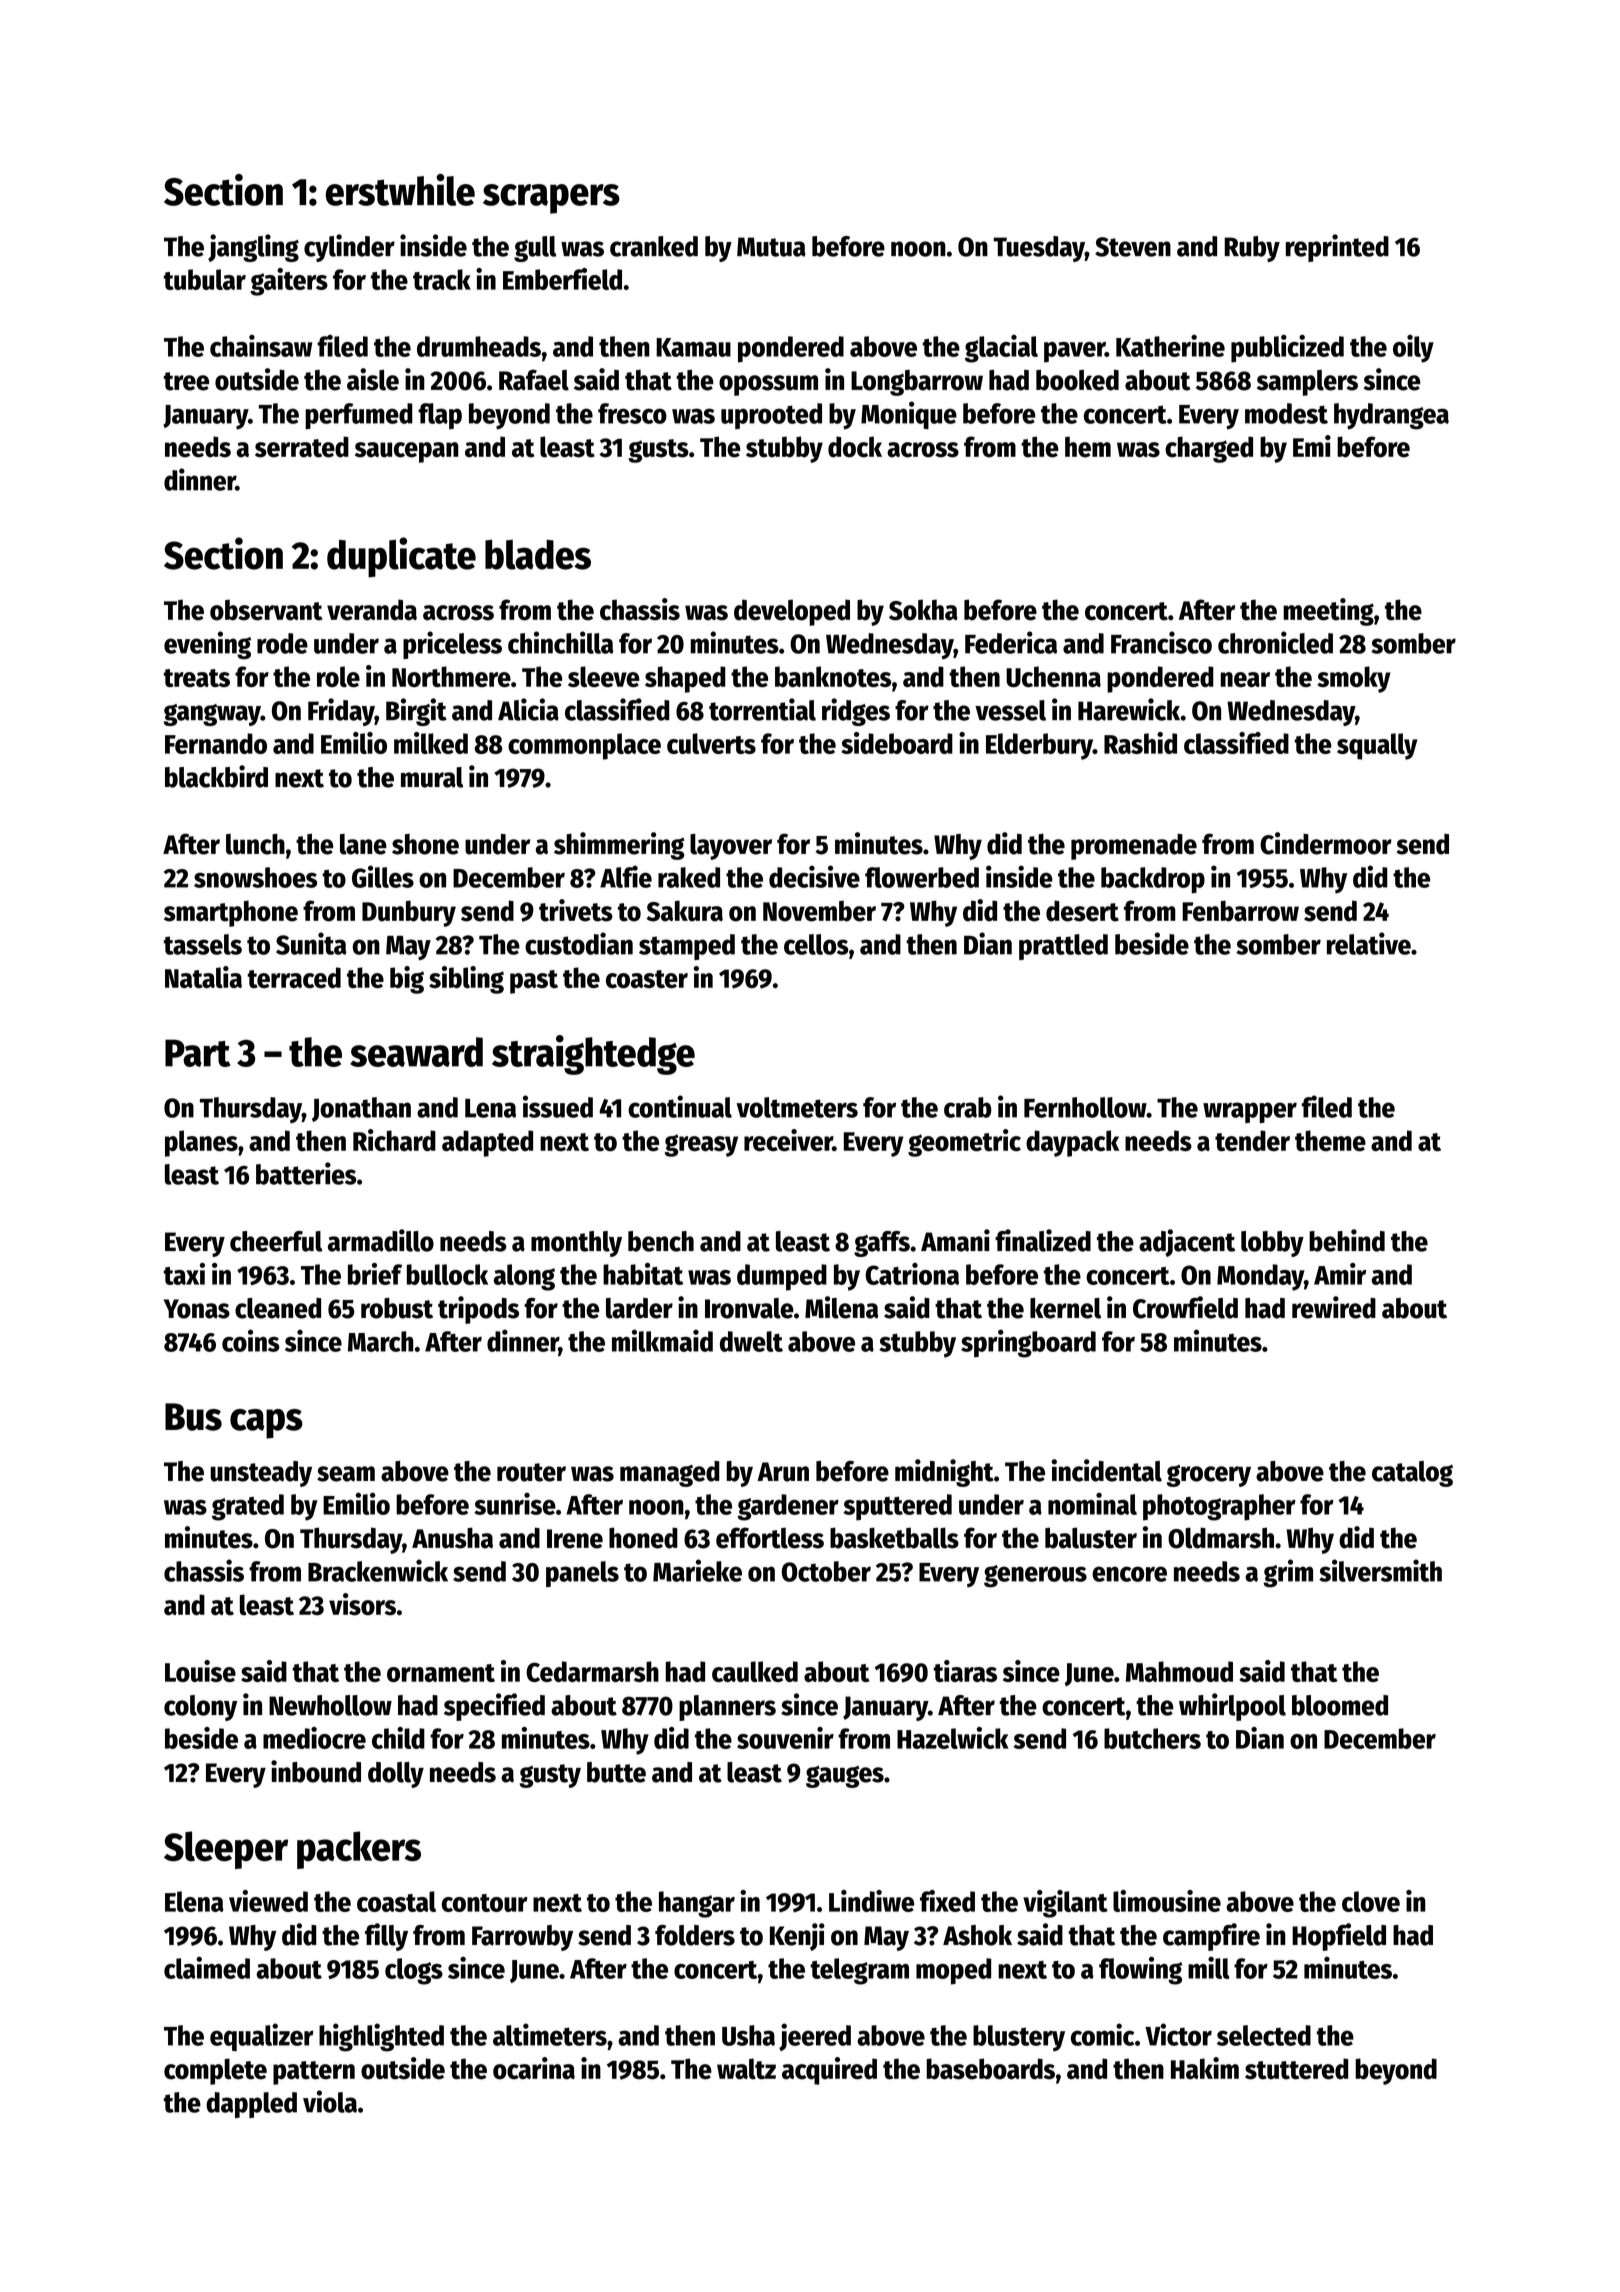 The image size is (1620, 2292). What do you see at coordinates (693, 347) in the document?
I see `Kamau` at bounding box center [693, 347].
